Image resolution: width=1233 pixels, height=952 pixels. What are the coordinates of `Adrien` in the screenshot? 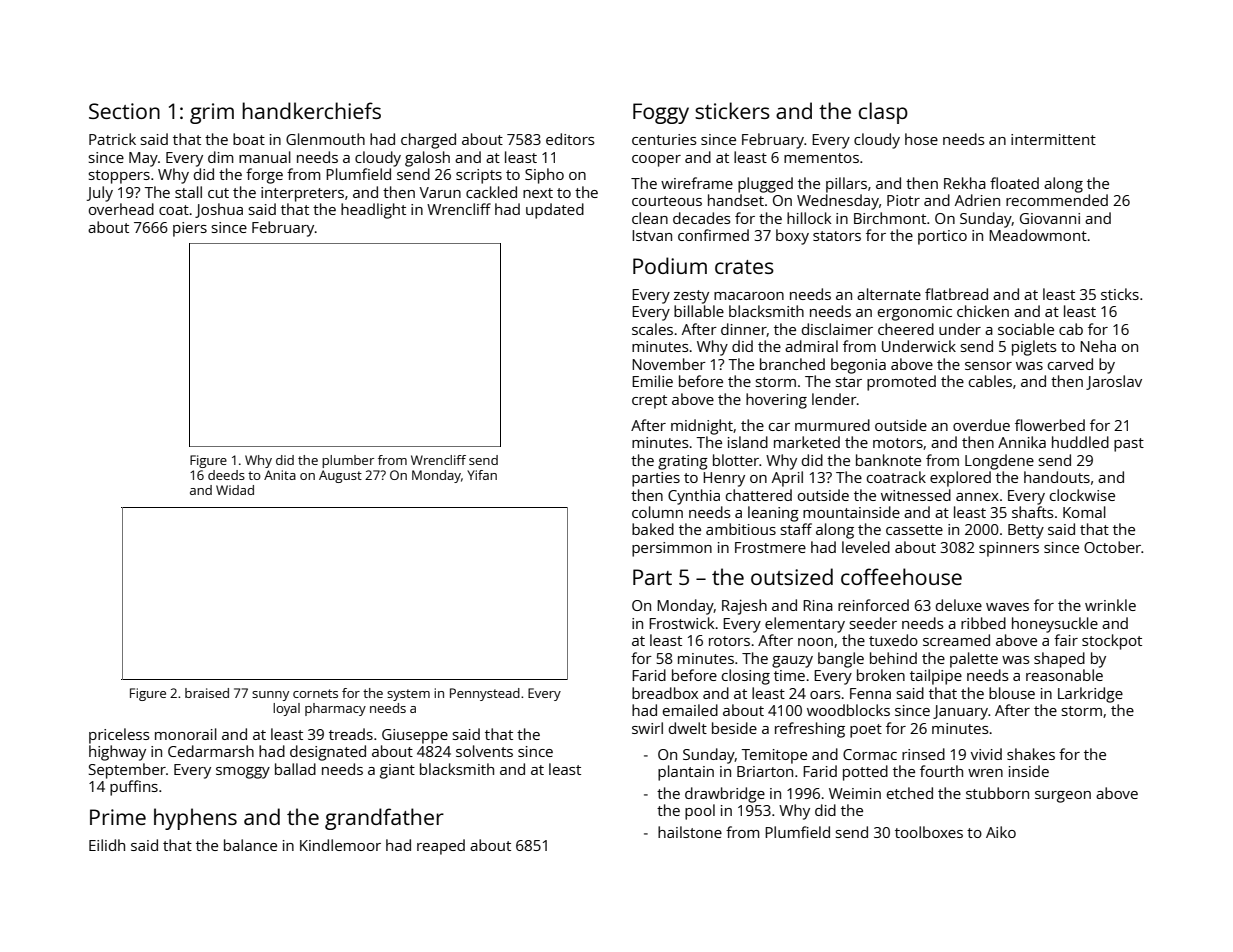 It's located at (977, 200).
